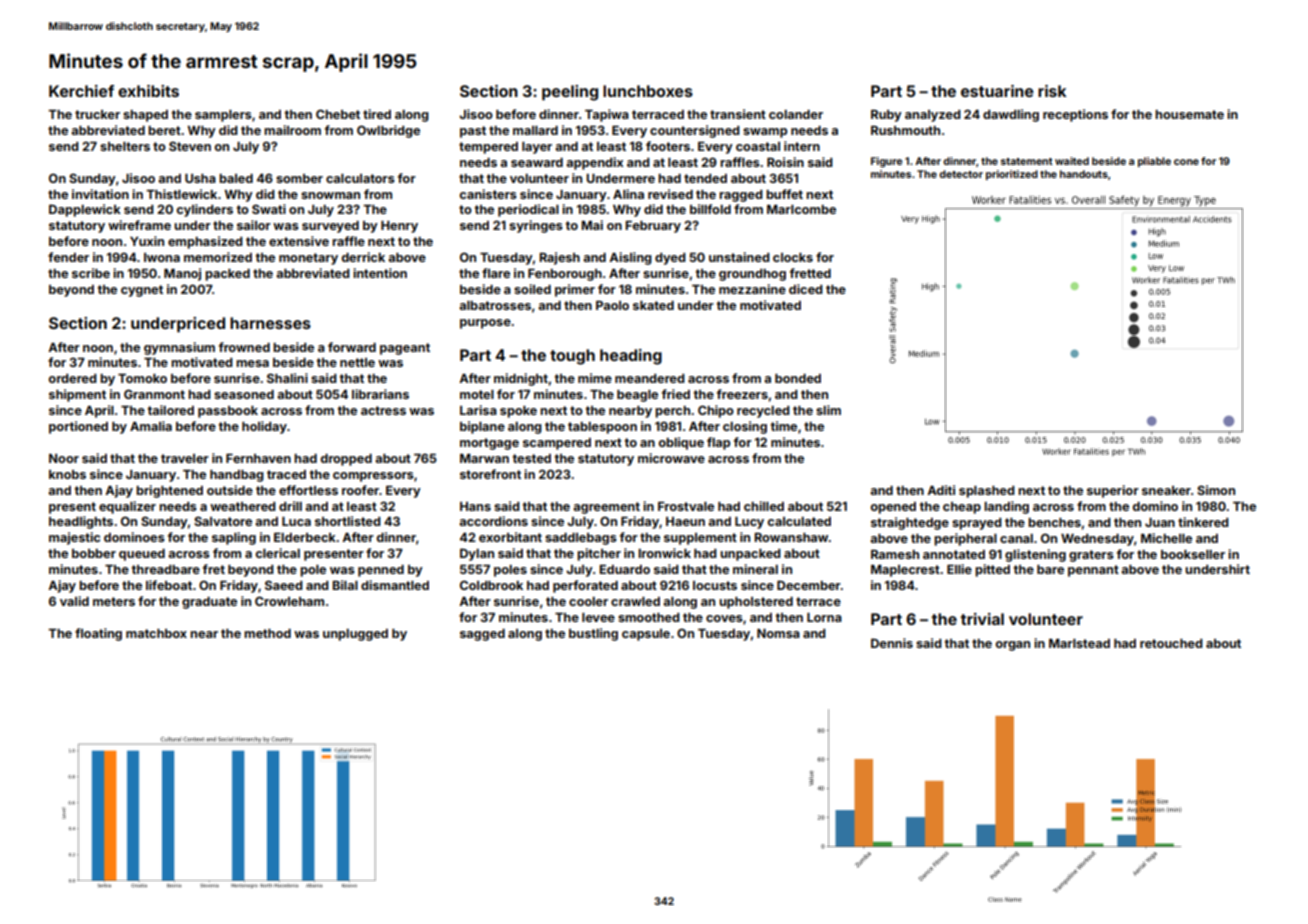 The height and width of the image is (924, 1308). What do you see at coordinates (778, 633) in the image?
I see `Nomsa` at bounding box center [778, 633].
